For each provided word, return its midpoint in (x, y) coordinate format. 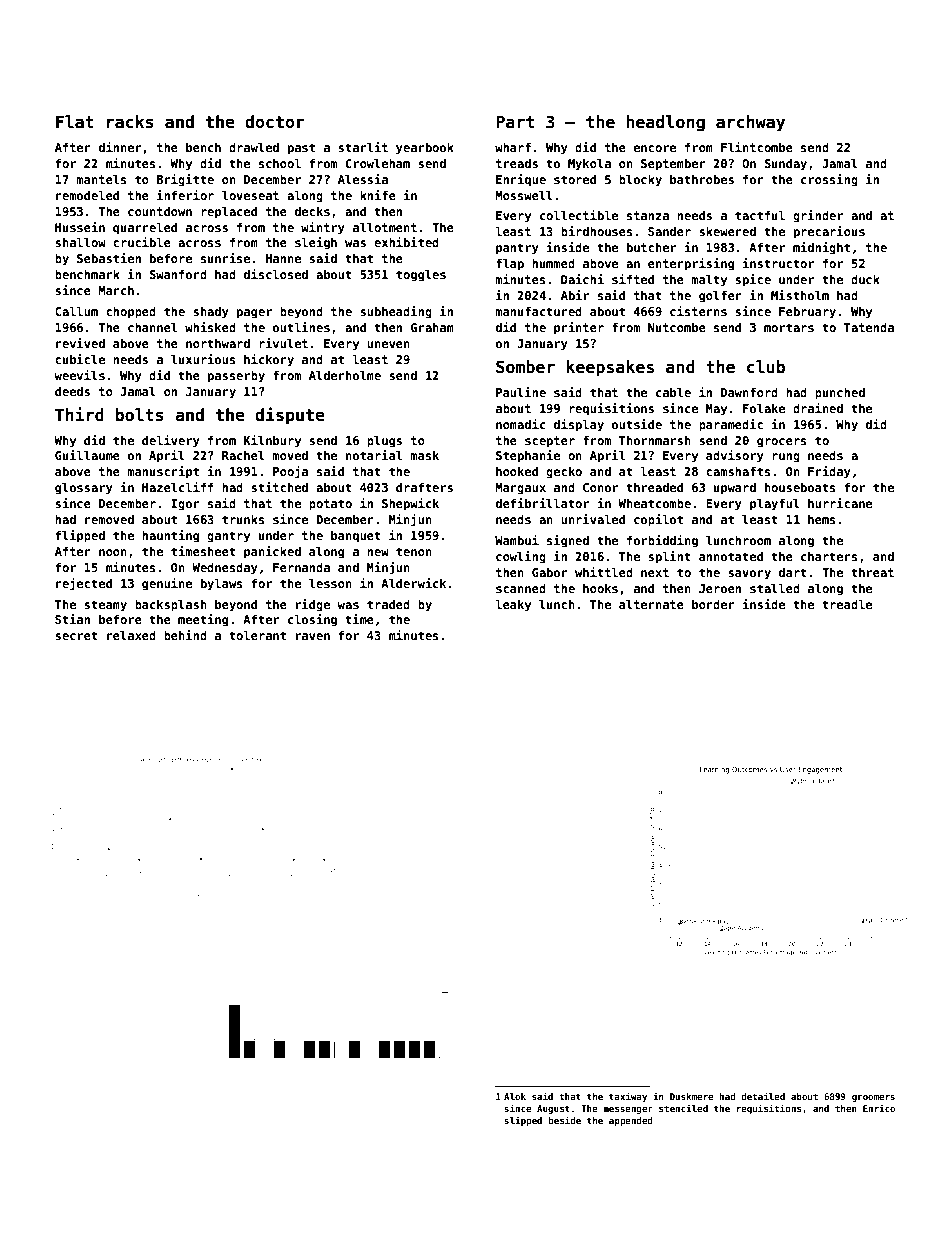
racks (130, 122)
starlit (363, 147)
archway (750, 123)
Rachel (243, 455)
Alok (515, 1096)
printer (579, 328)
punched (840, 393)
